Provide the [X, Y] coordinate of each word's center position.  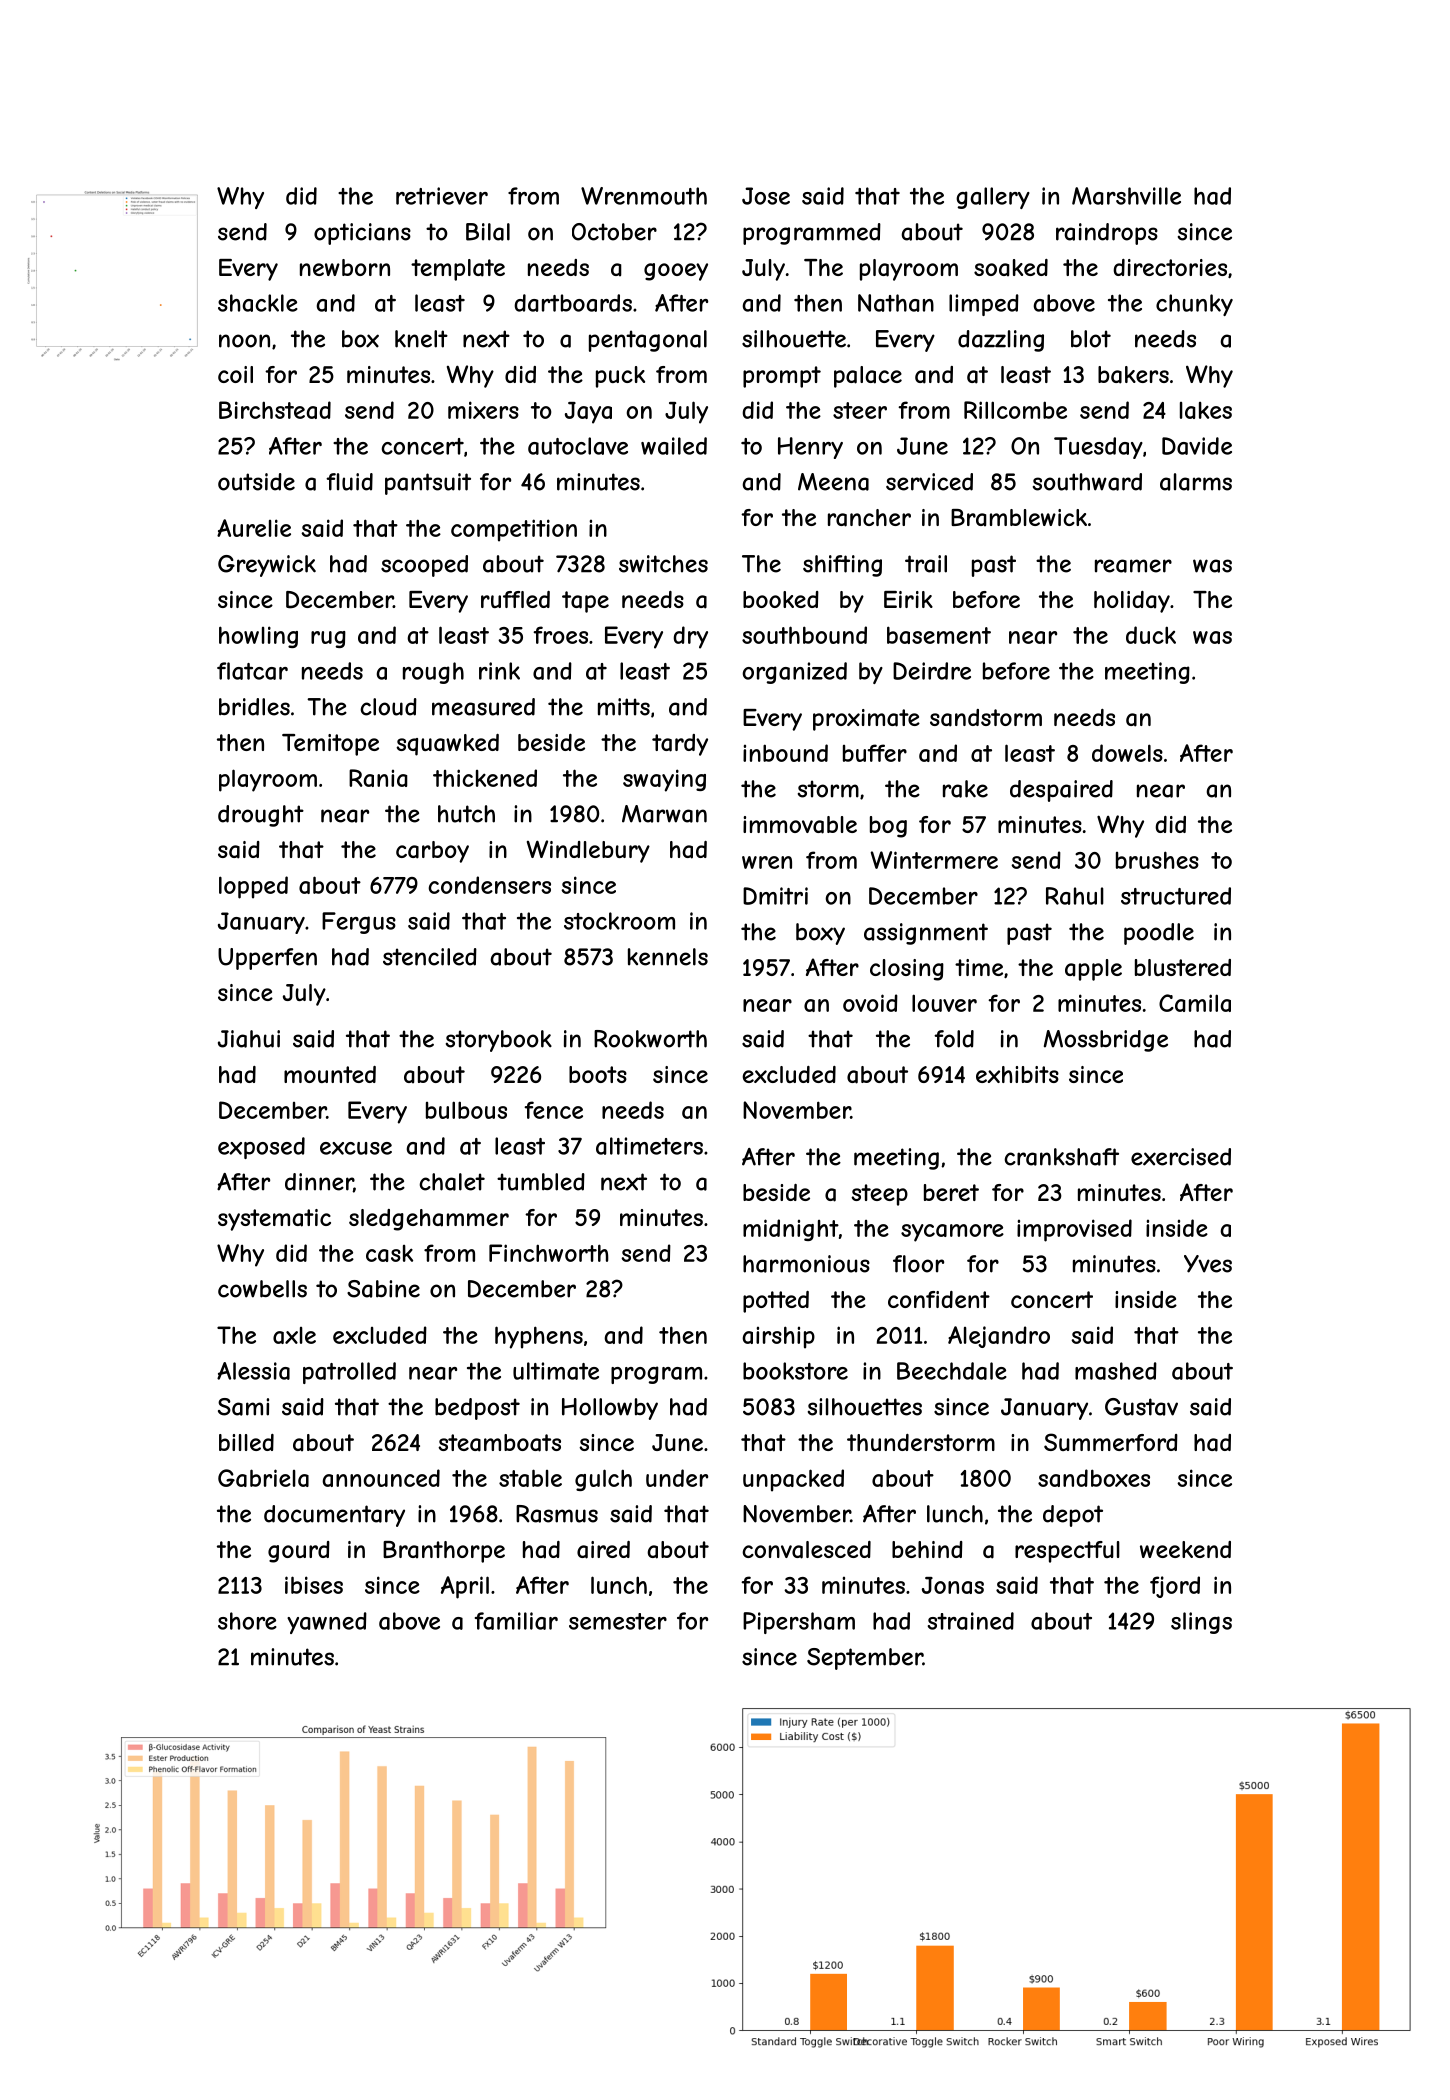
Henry [810, 448]
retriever [442, 196]
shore [247, 1621]
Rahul [1075, 896]
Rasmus [557, 1514]
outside [256, 482]
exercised [1181, 1157]
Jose [766, 196]
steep [879, 1195]
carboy [432, 852]
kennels [668, 957]
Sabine [383, 1289]
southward [1087, 482]
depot [1073, 1516]
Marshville [1126, 196]
